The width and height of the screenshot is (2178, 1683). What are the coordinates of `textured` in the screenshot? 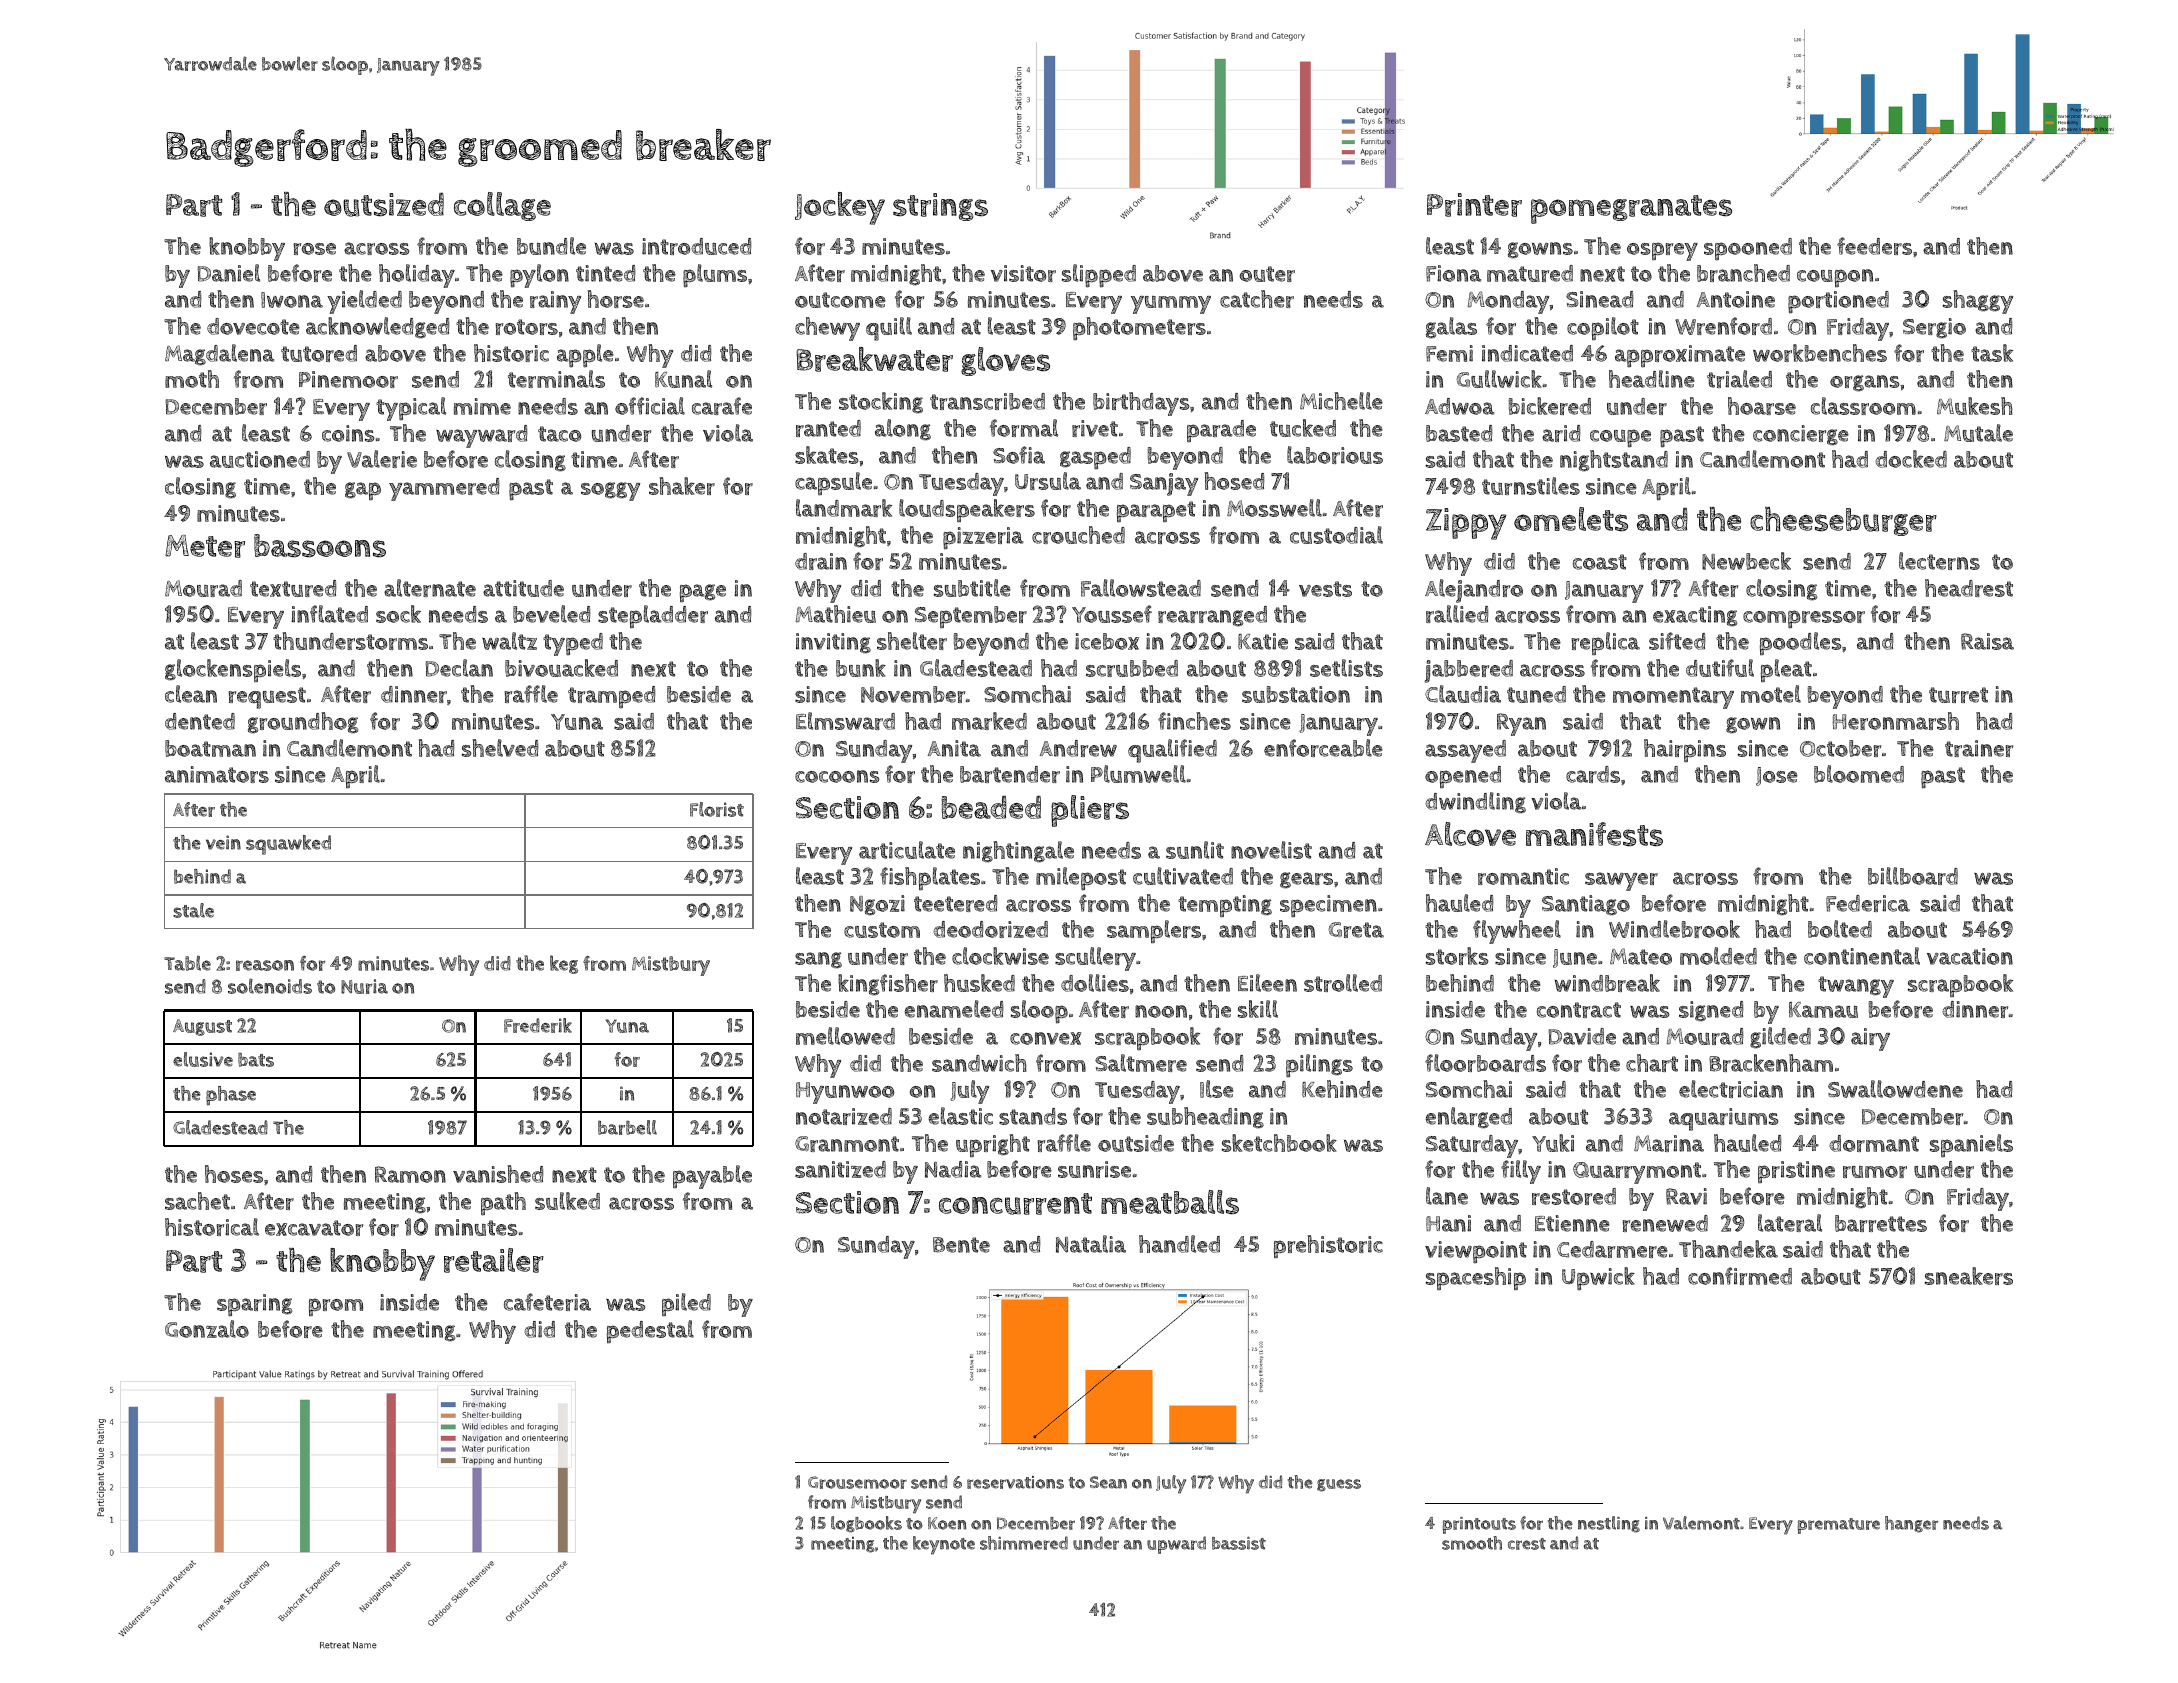 It's located at (293, 588).
